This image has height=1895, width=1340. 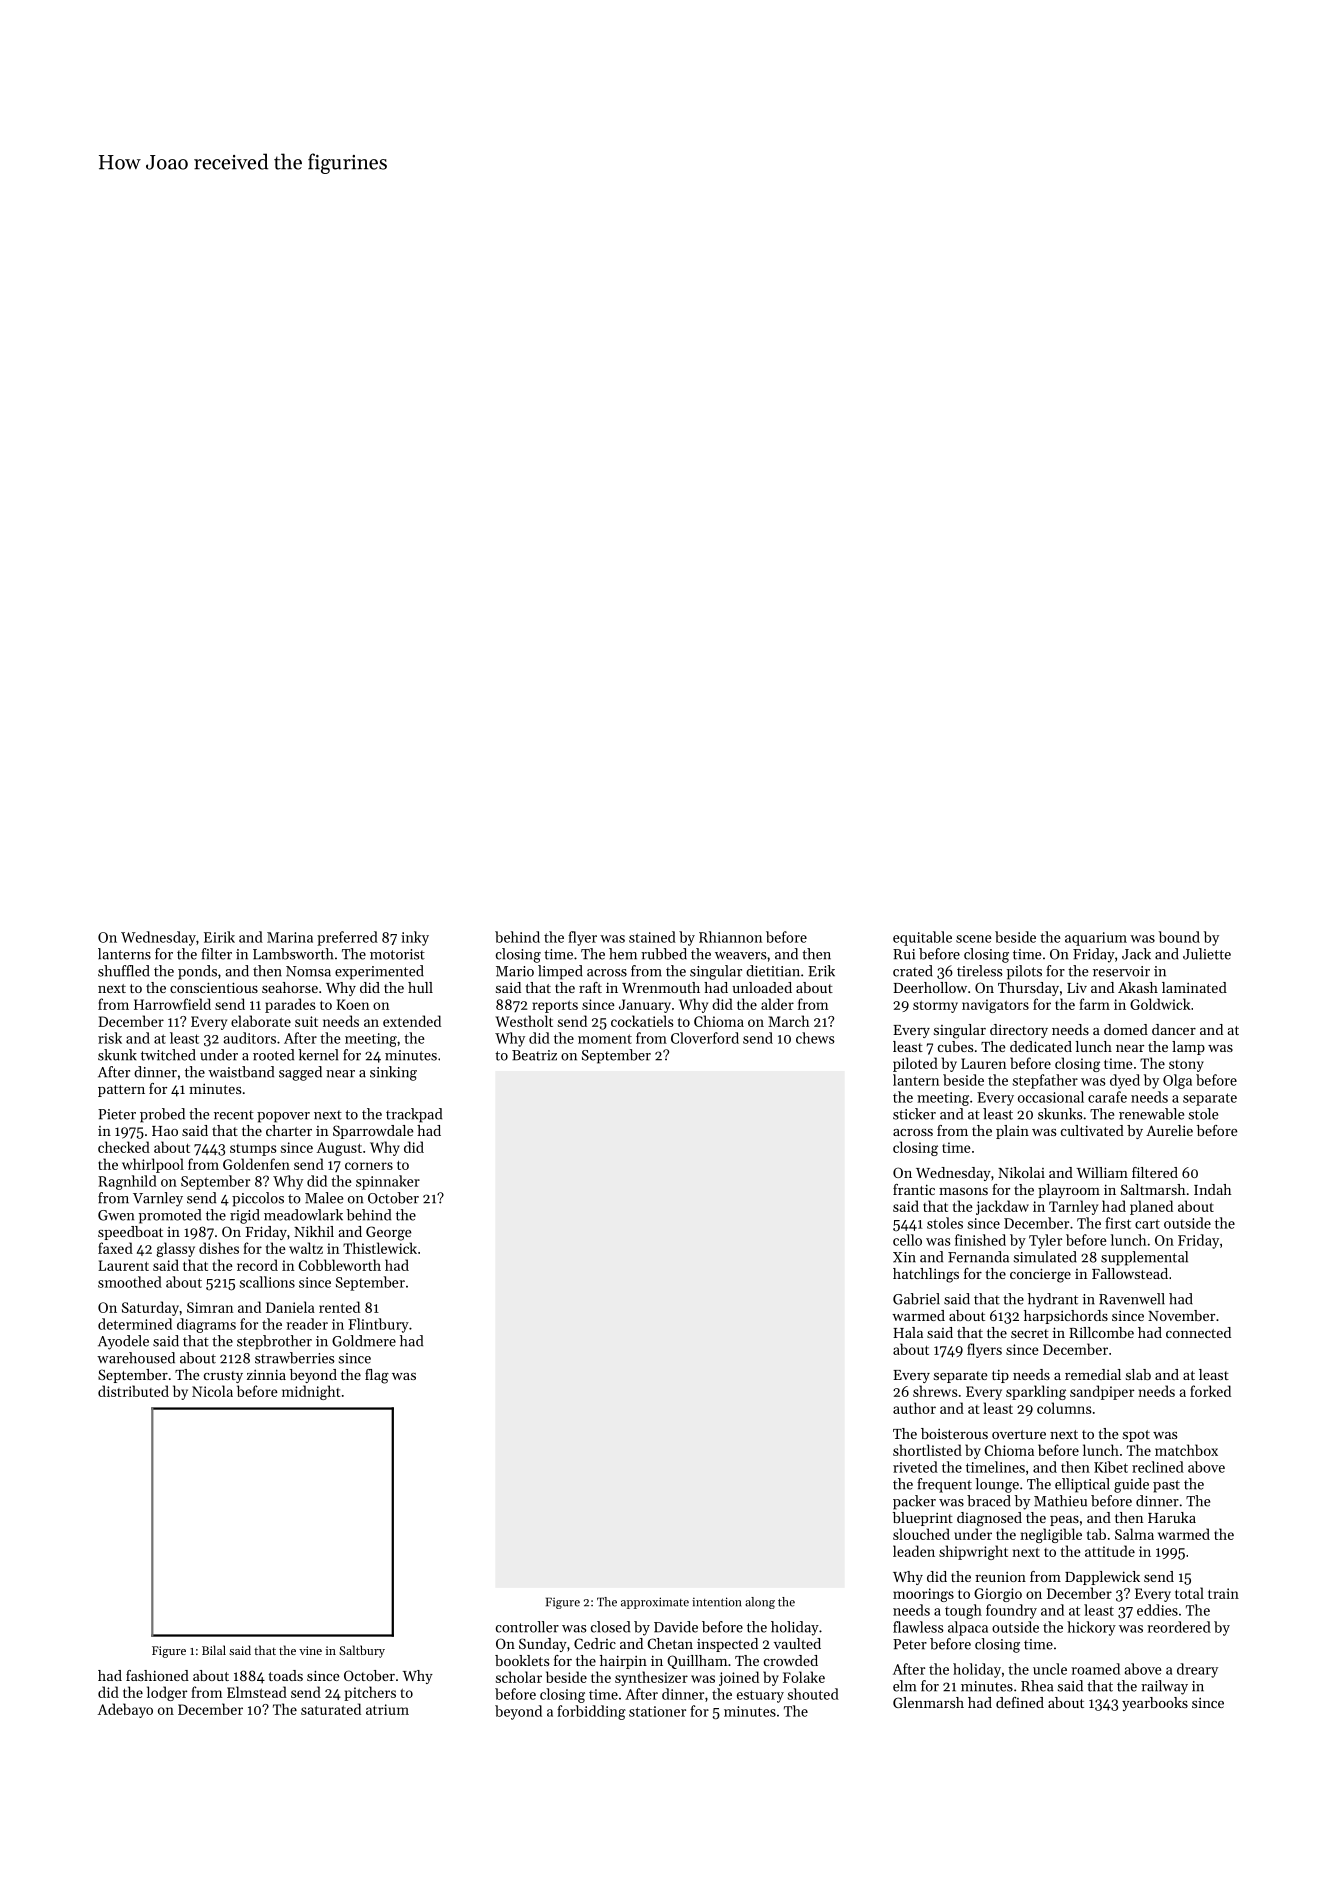 I want to click on Deerhollow, so click(x=930, y=987).
